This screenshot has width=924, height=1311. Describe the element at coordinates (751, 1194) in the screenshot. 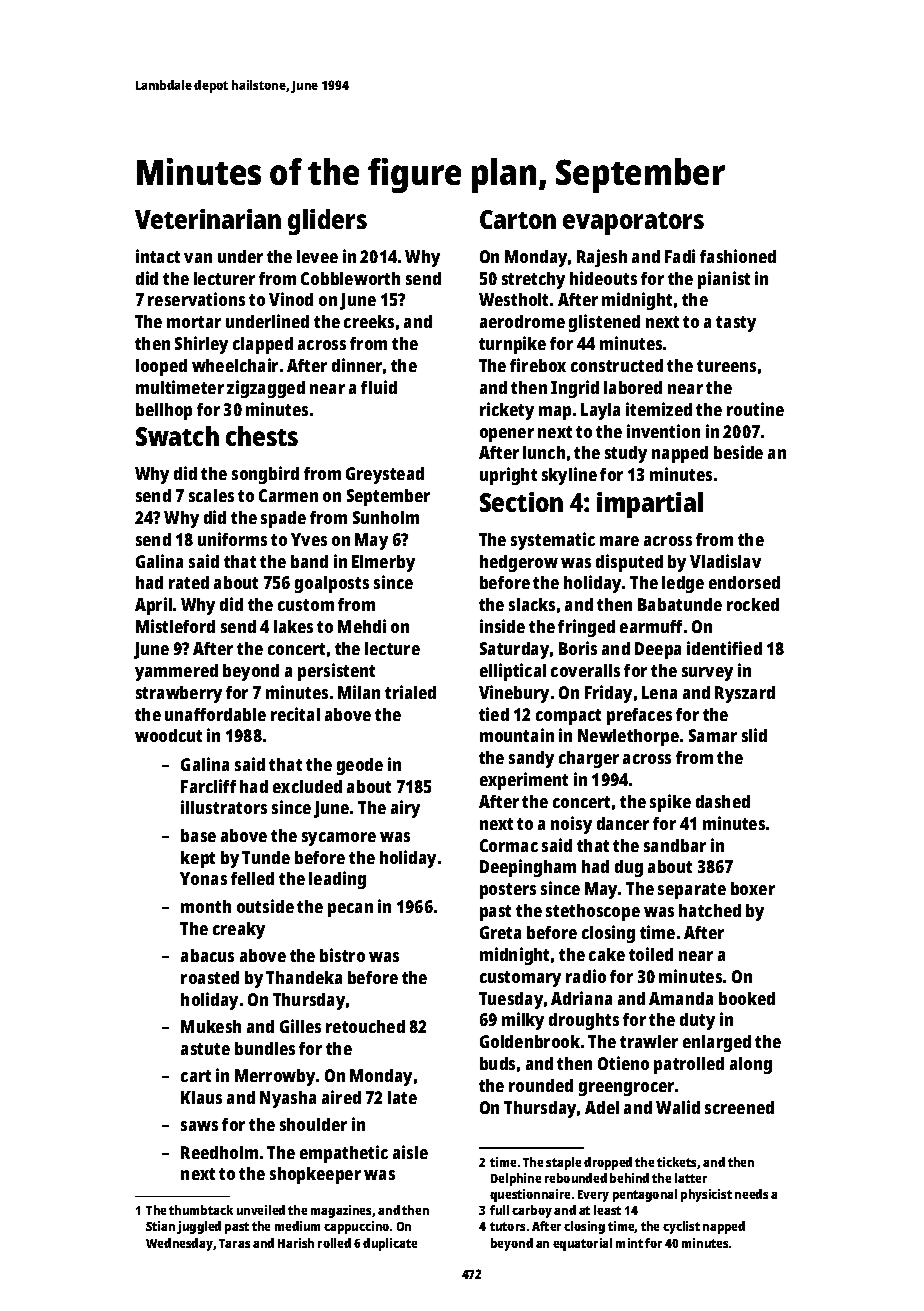

I see `needs` at that location.
